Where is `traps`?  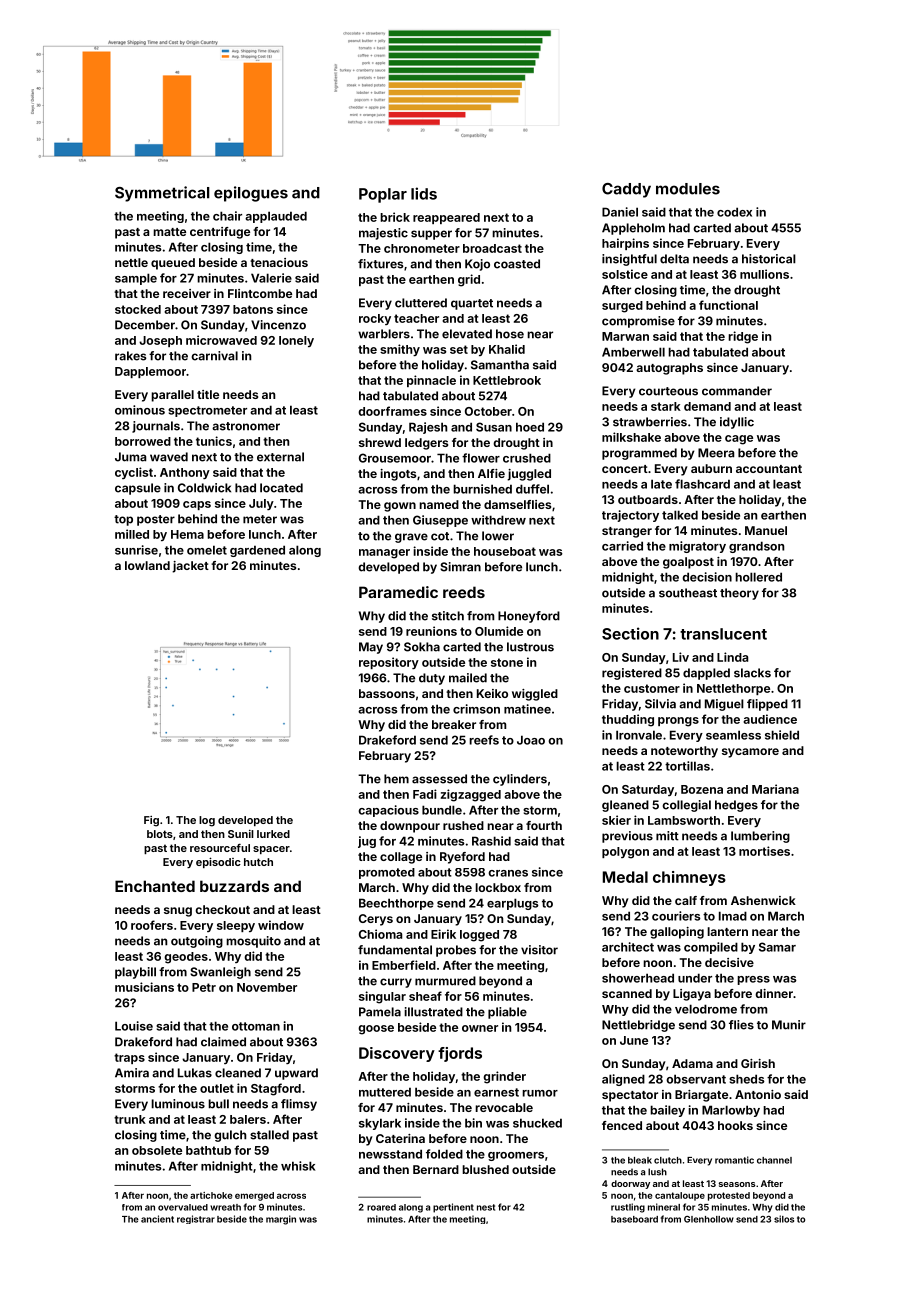 traps is located at coordinates (129, 1058).
